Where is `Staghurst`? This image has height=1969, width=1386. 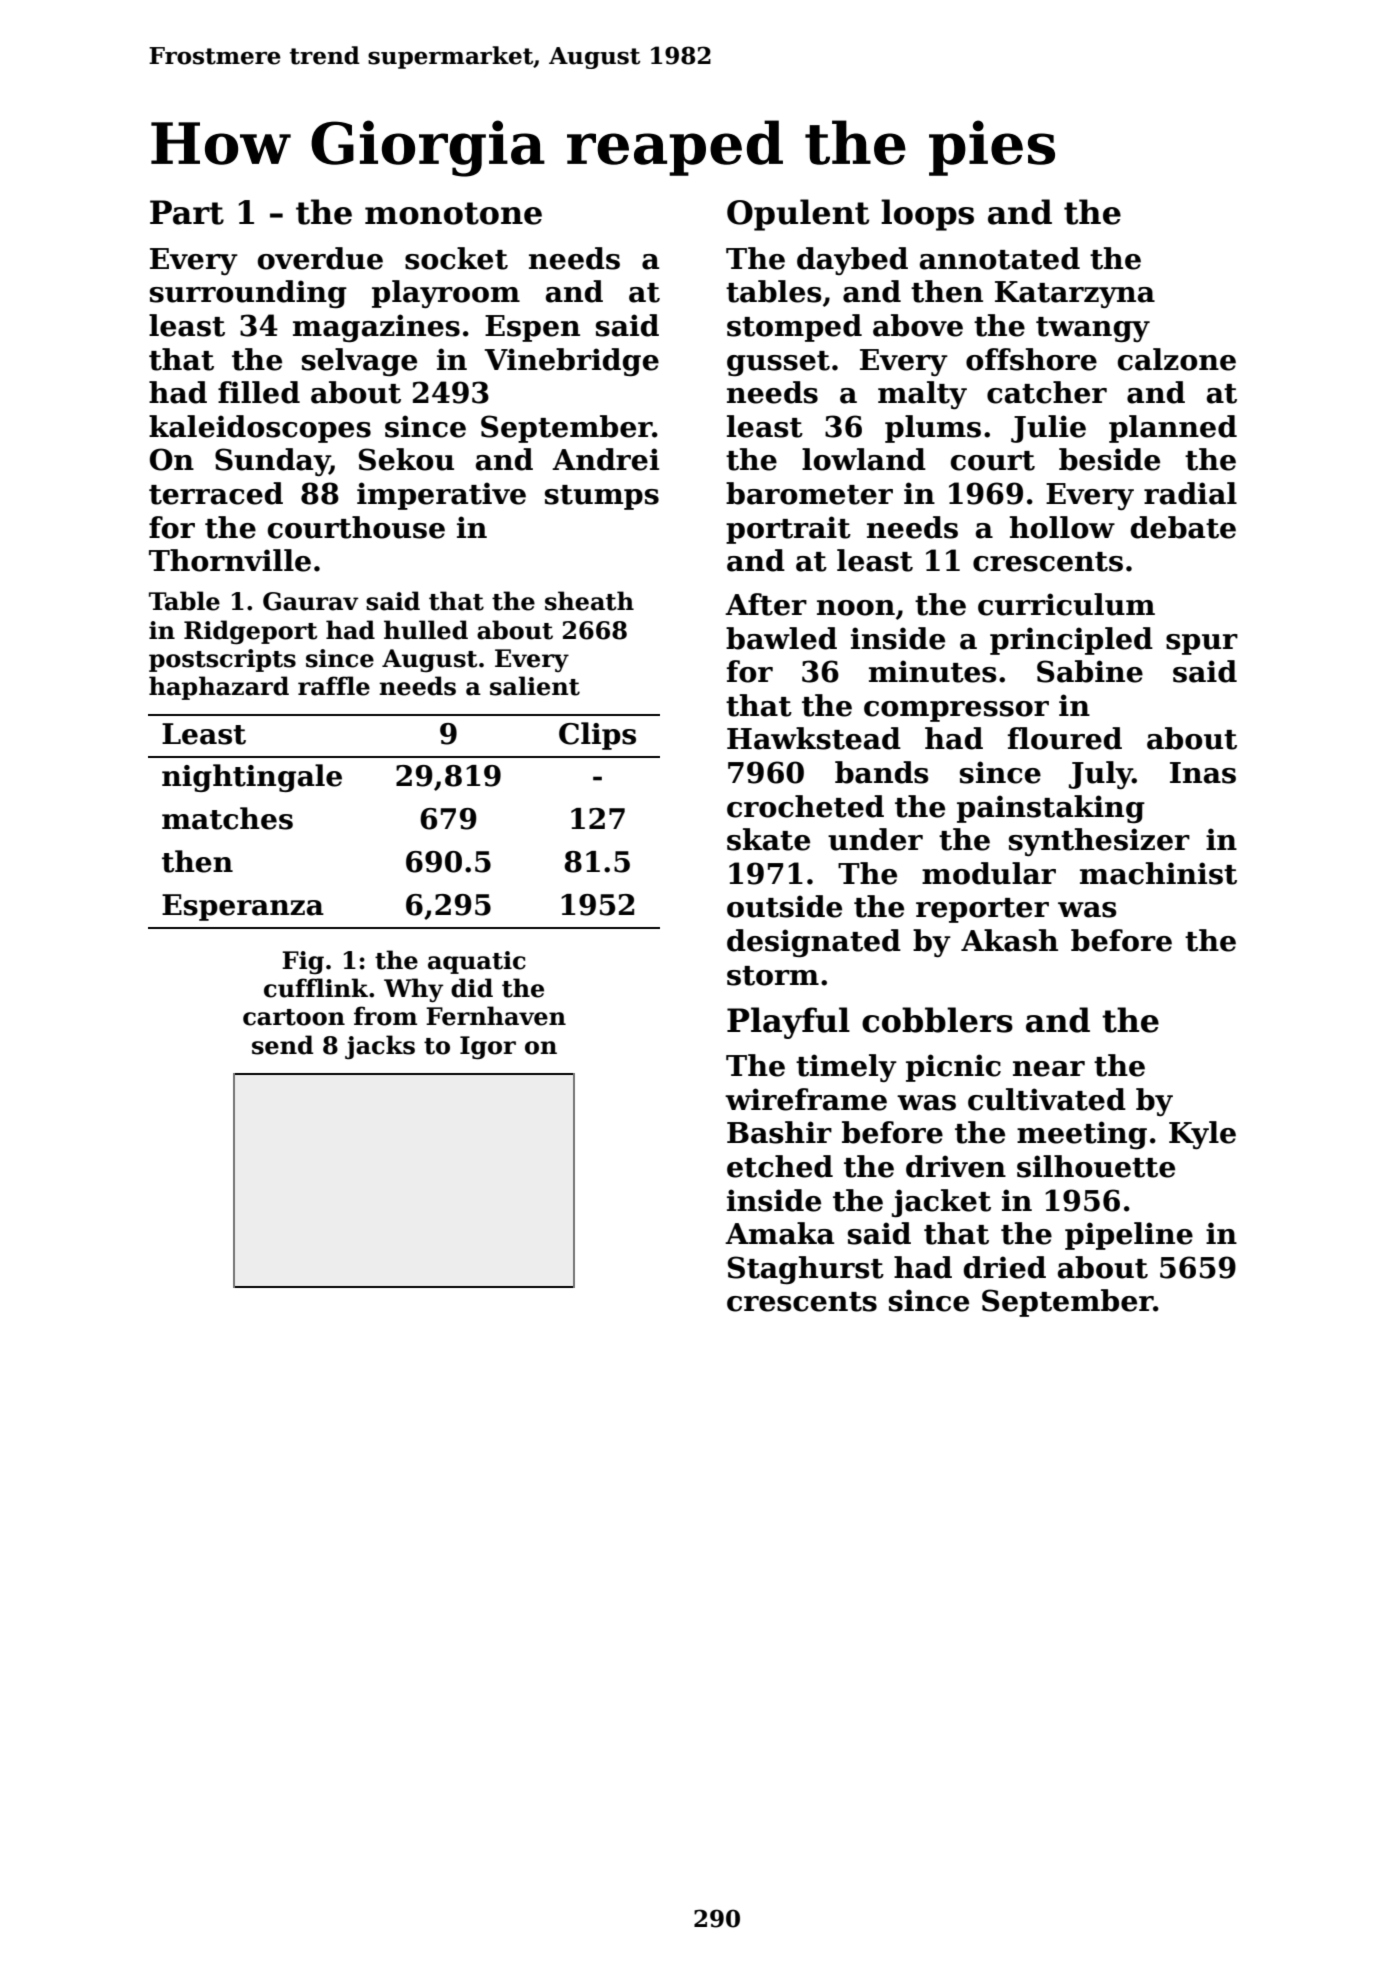 Staghurst is located at coordinates (806, 1270).
